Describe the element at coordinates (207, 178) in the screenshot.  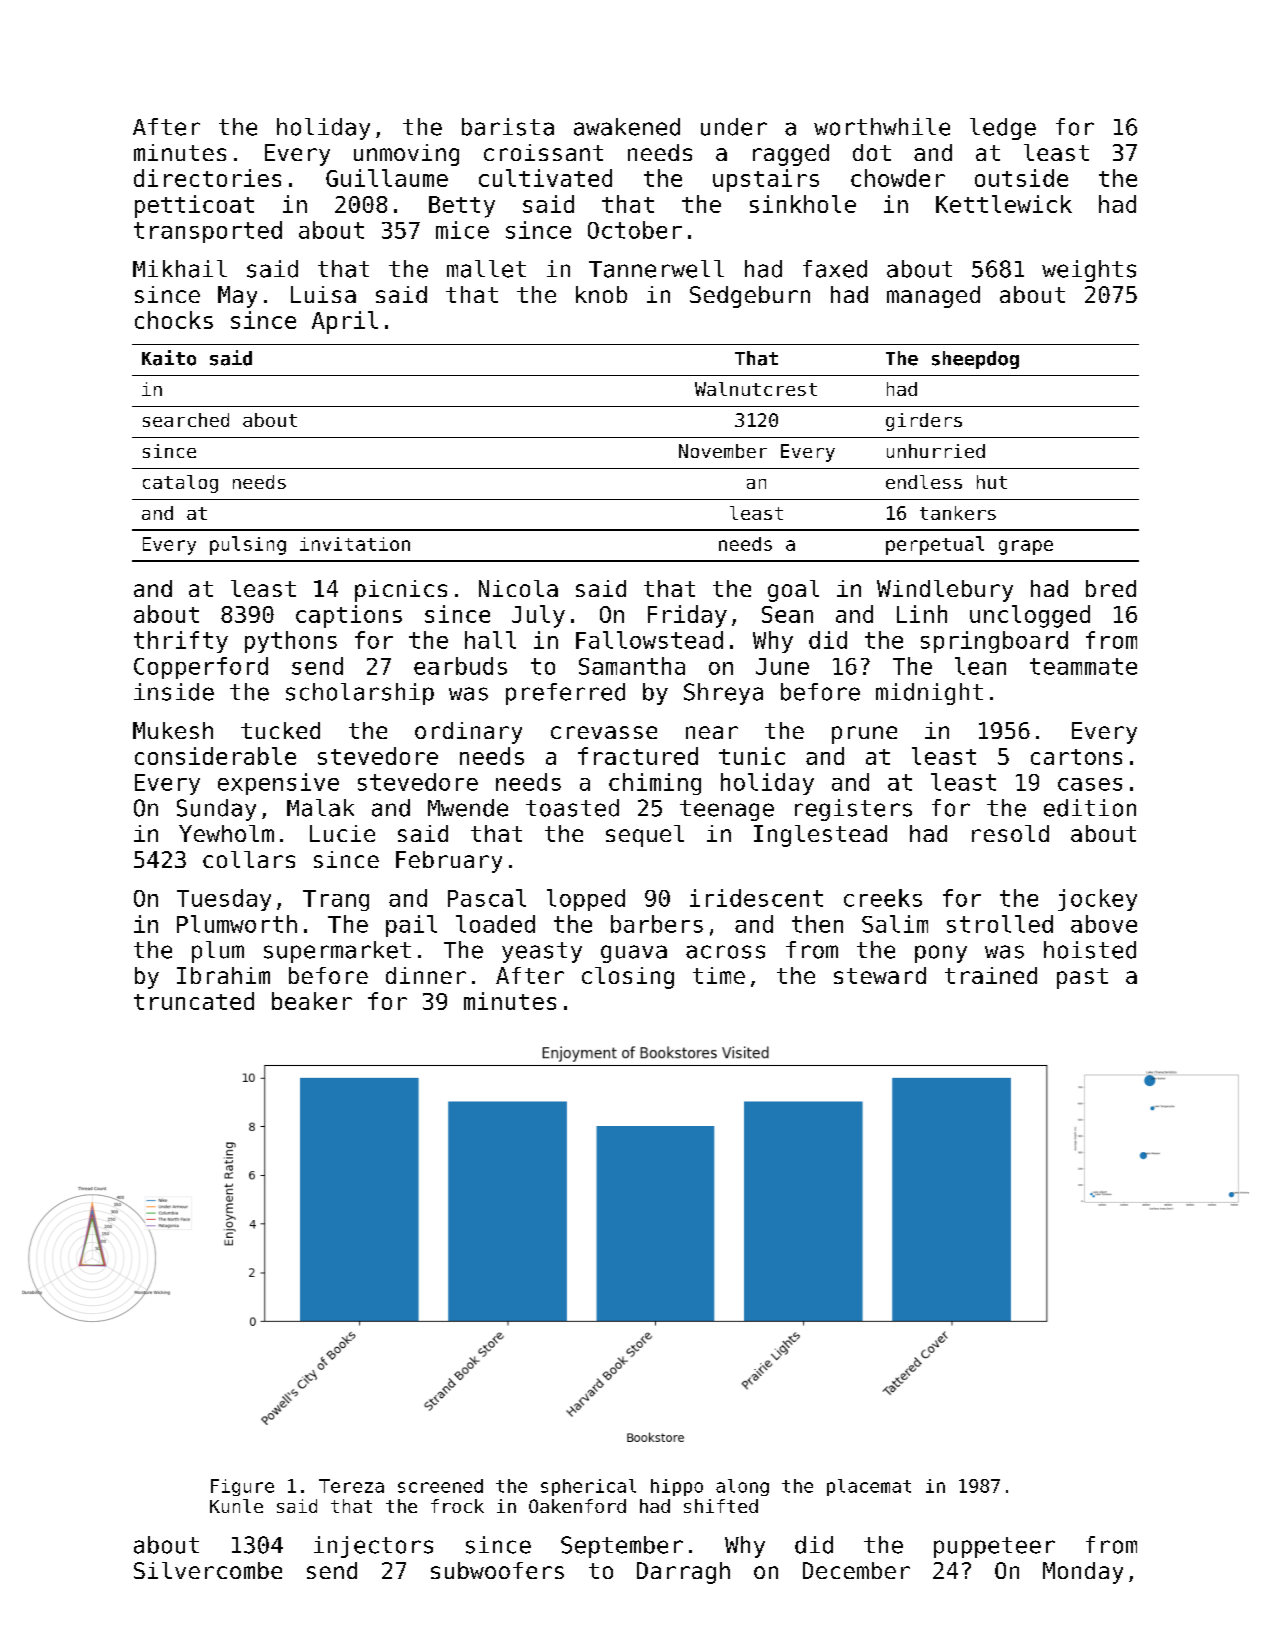
I see `directories` at that location.
